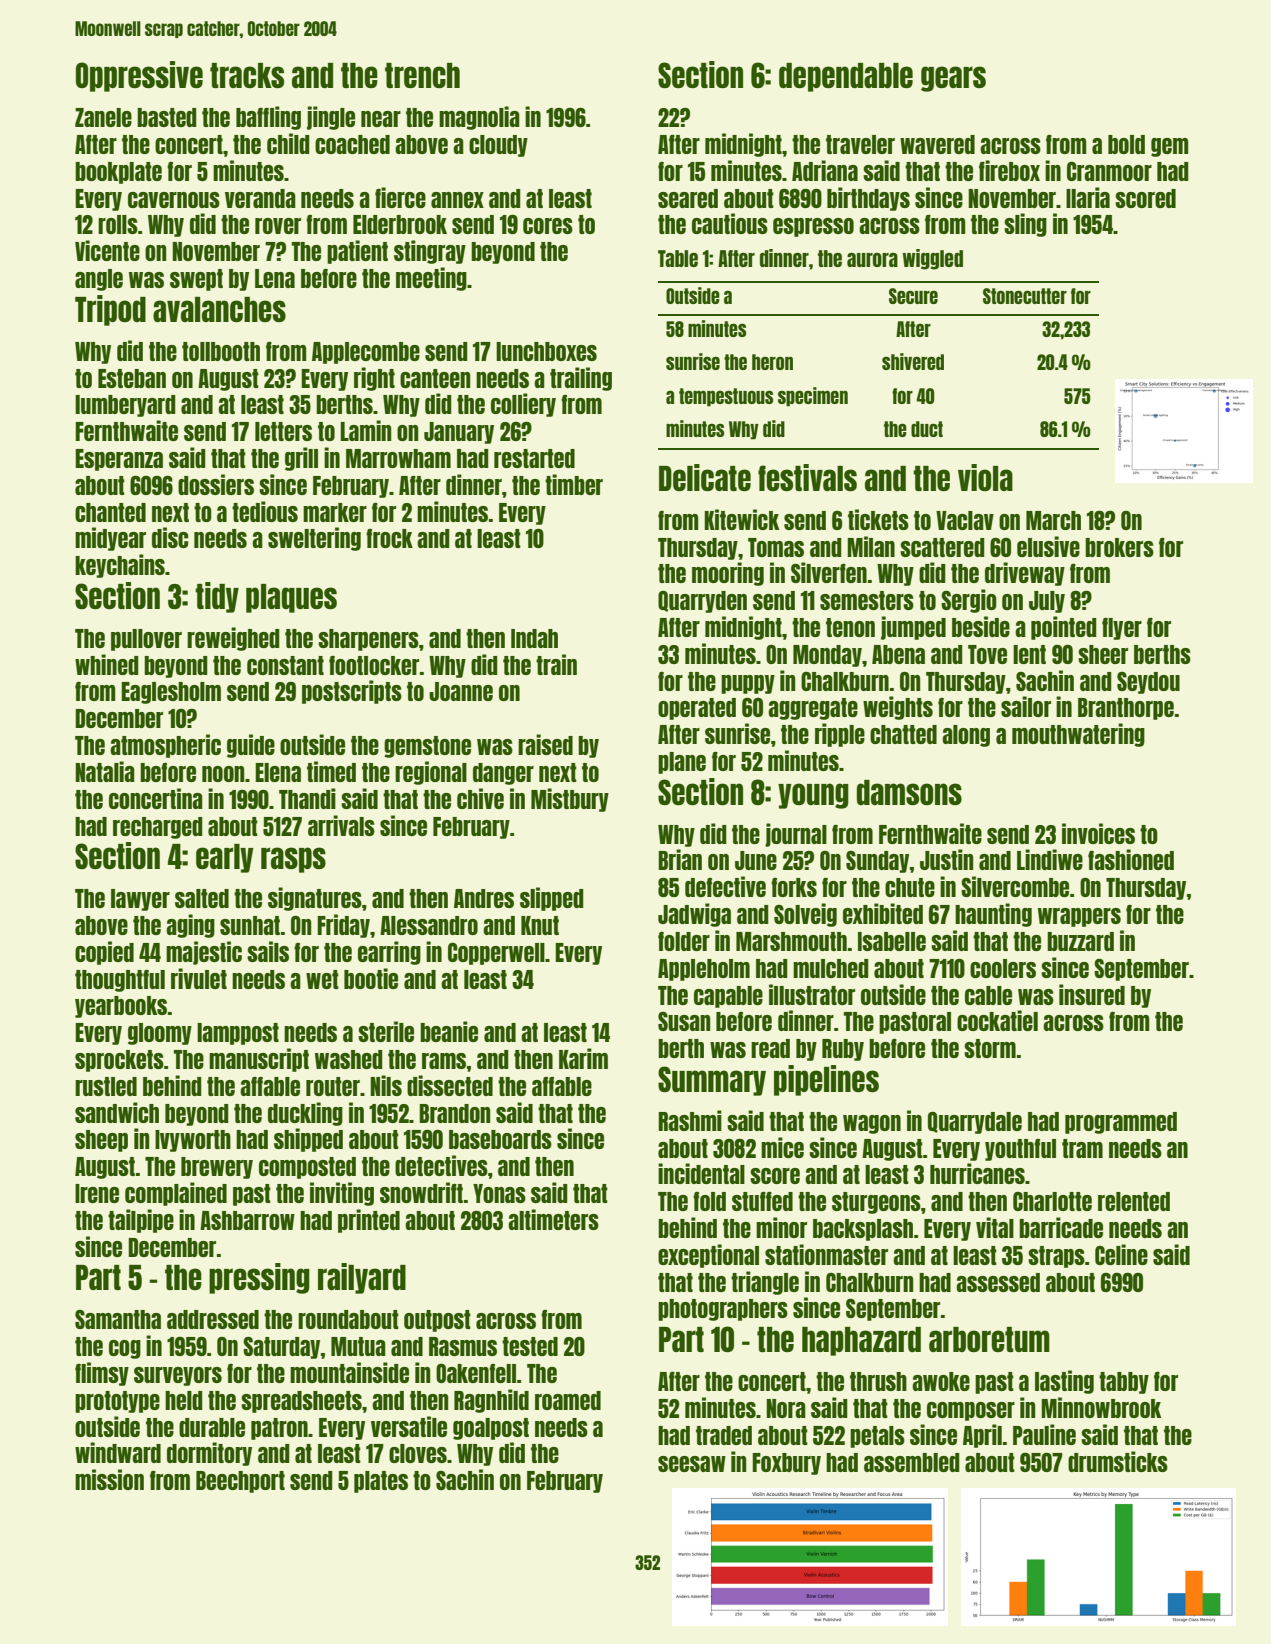  What do you see at coordinates (331, 118) in the image?
I see `jingle` at bounding box center [331, 118].
